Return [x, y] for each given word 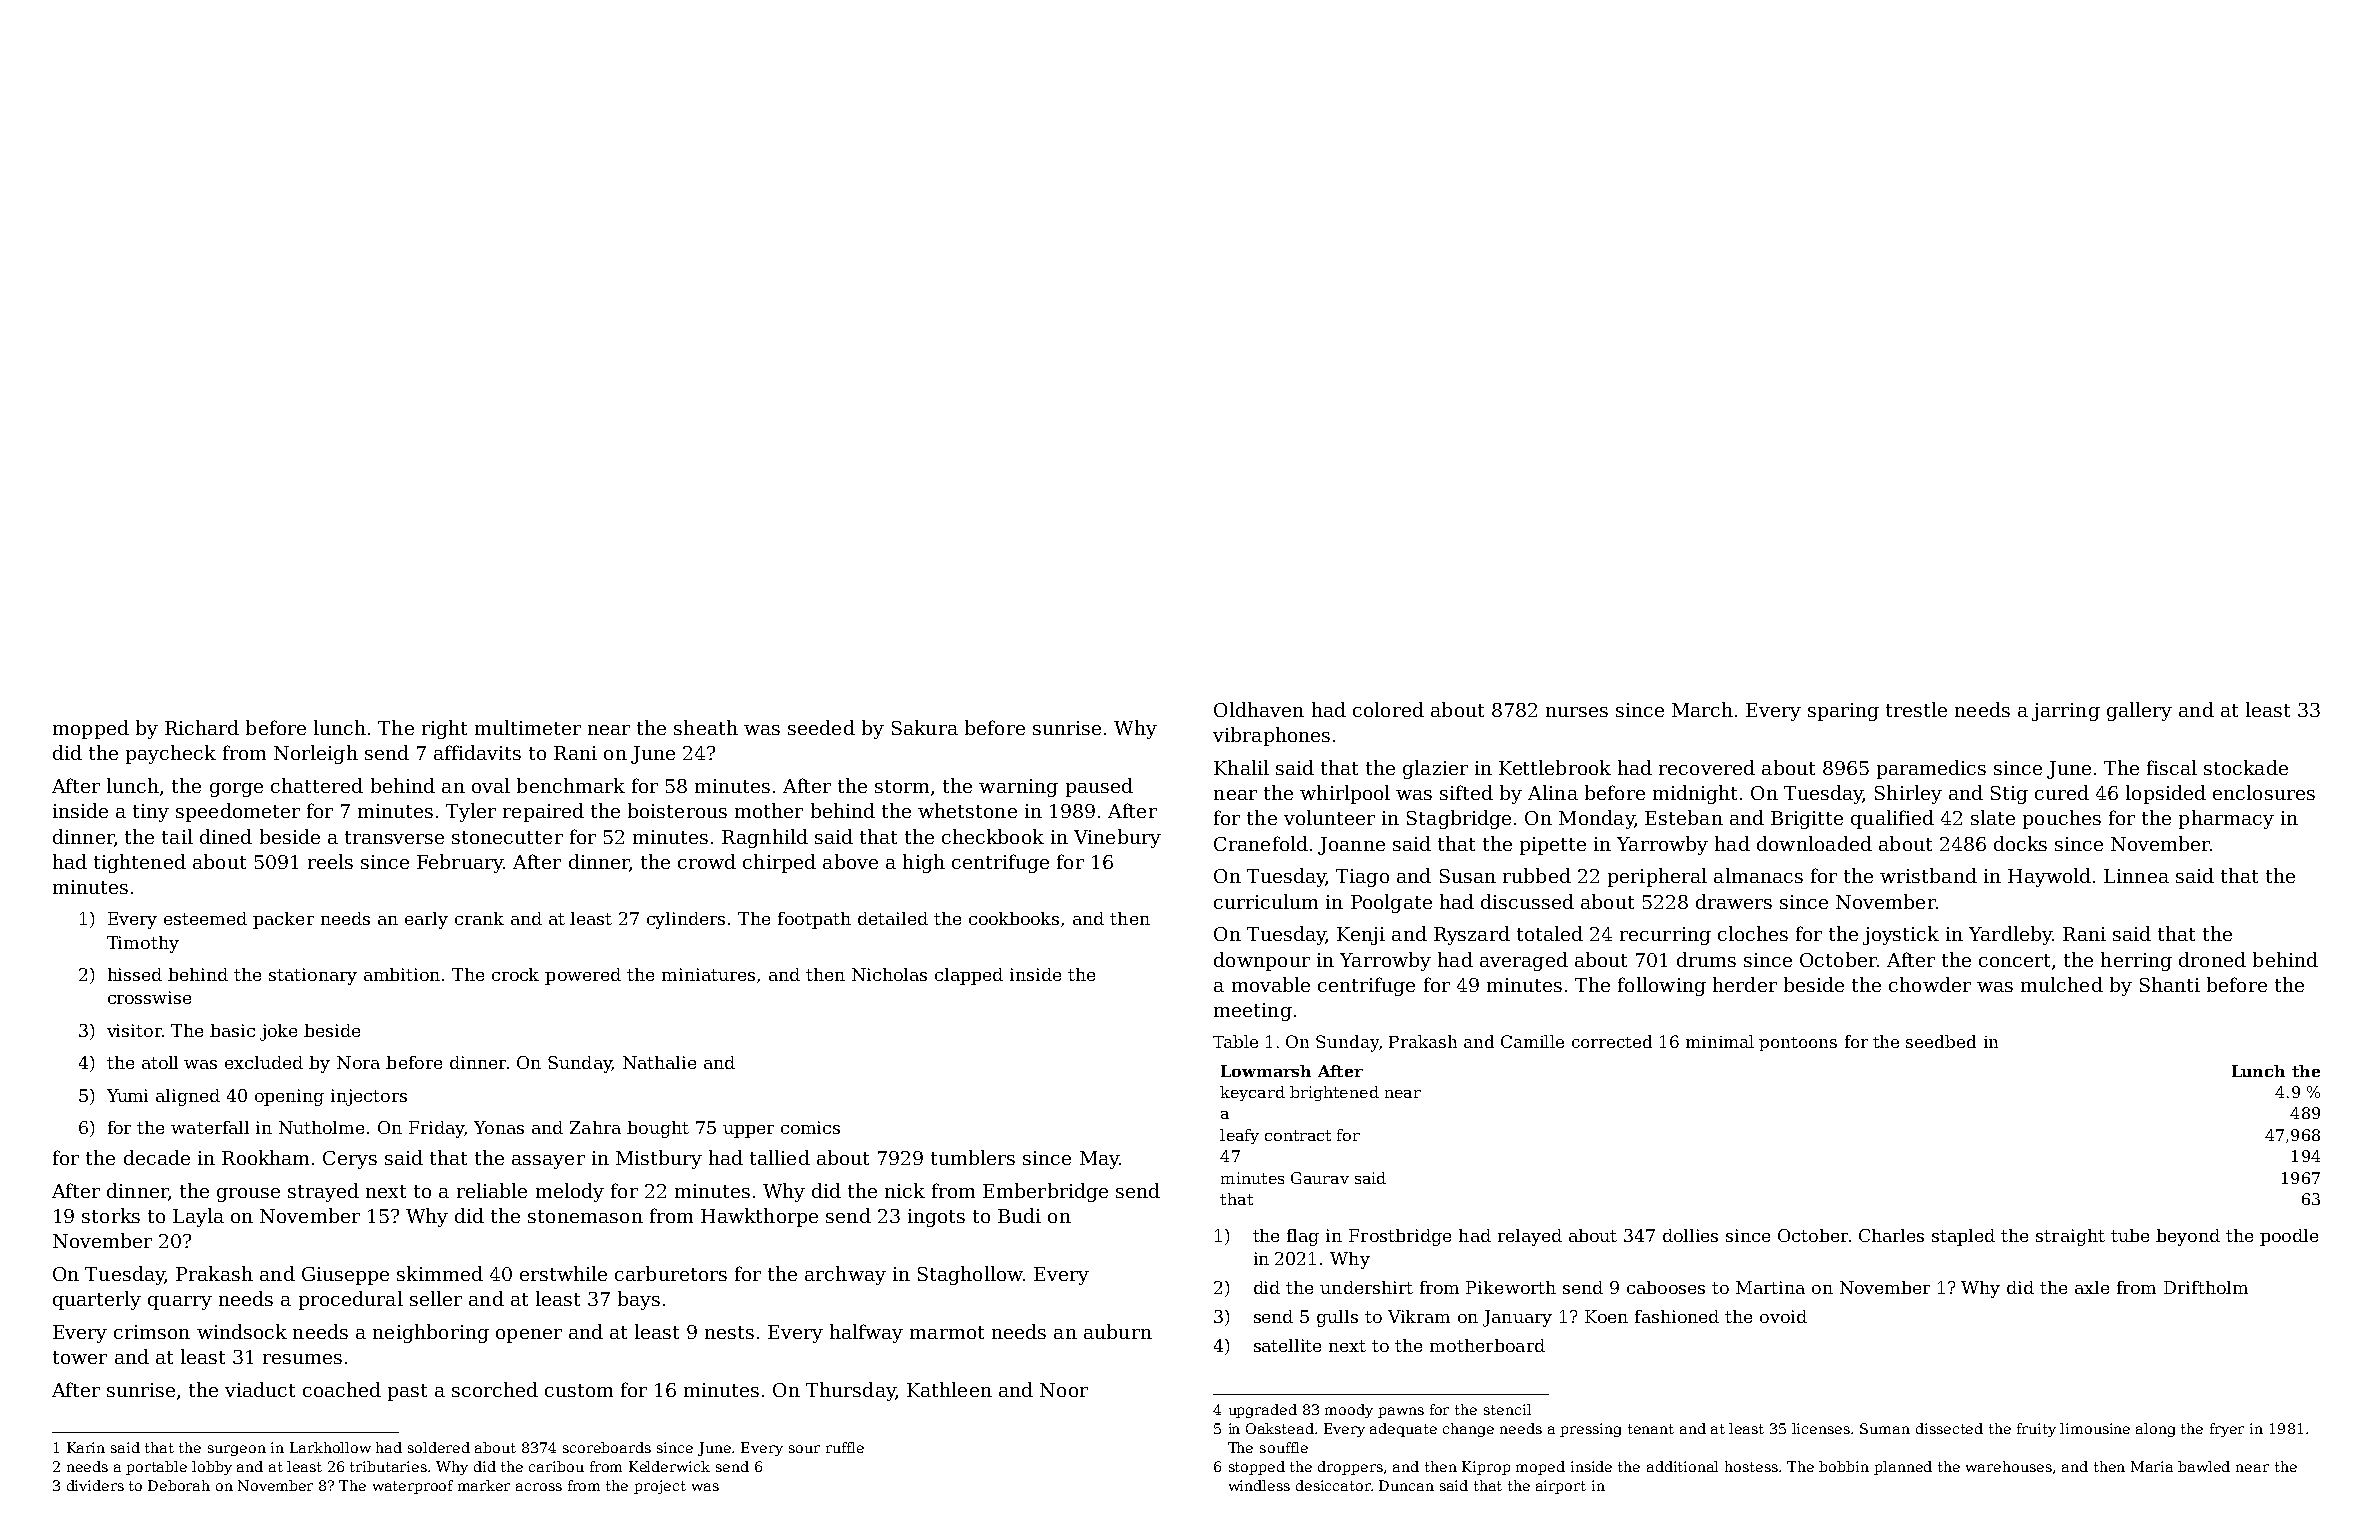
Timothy [143, 944]
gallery [2139, 711]
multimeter [528, 727]
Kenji [1361, 936]
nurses [1577, 712]
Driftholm [2206, 1287]
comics [810, 1127]
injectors [369, 1097]
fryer [2227, 1430]
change [1468, 1430]
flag [1303, 1237]
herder [1745, 984]
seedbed [1941, 1041]
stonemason [585, 1216]
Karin [86, 1447]
